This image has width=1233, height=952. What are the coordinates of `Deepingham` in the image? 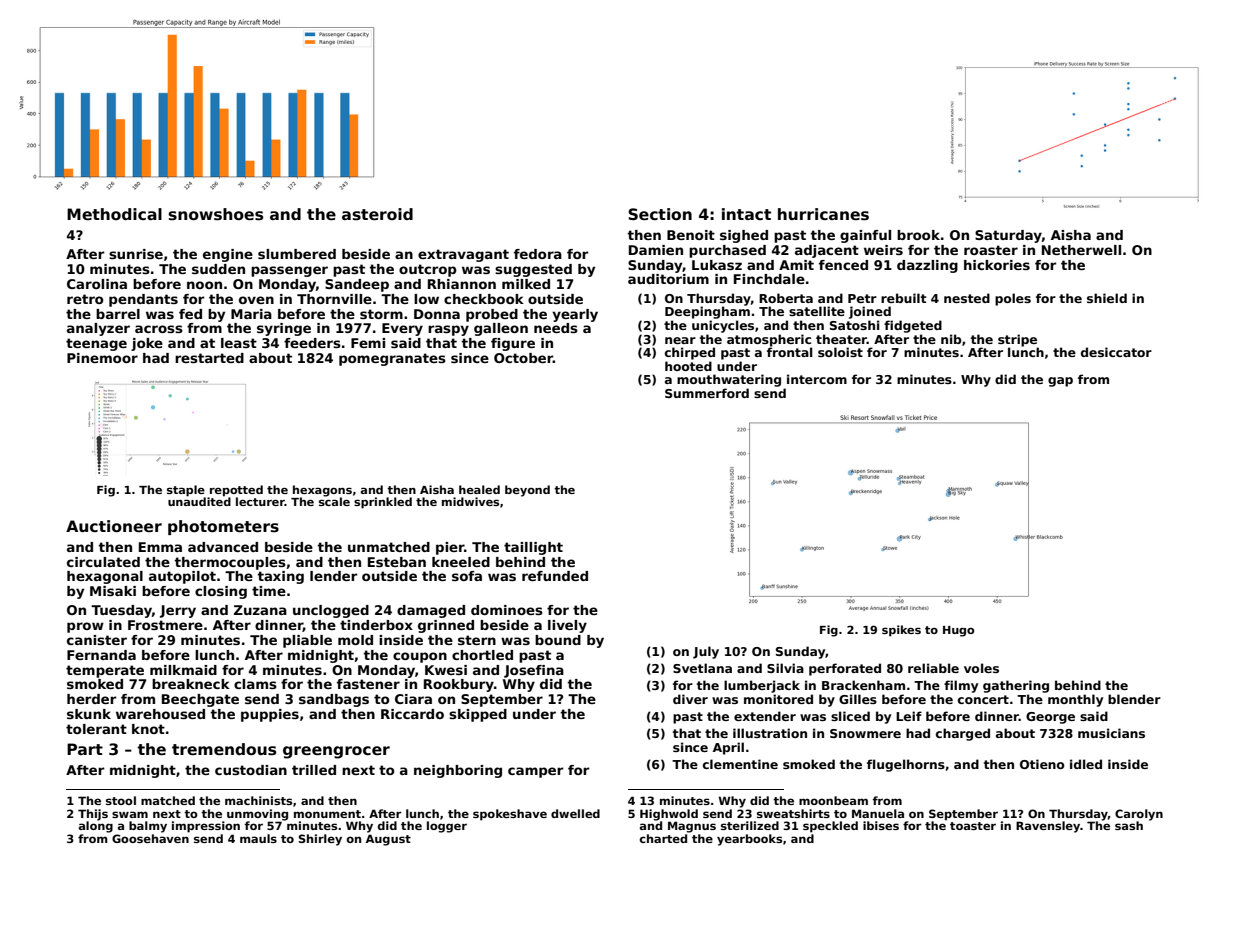 It's located at (707, 312).
